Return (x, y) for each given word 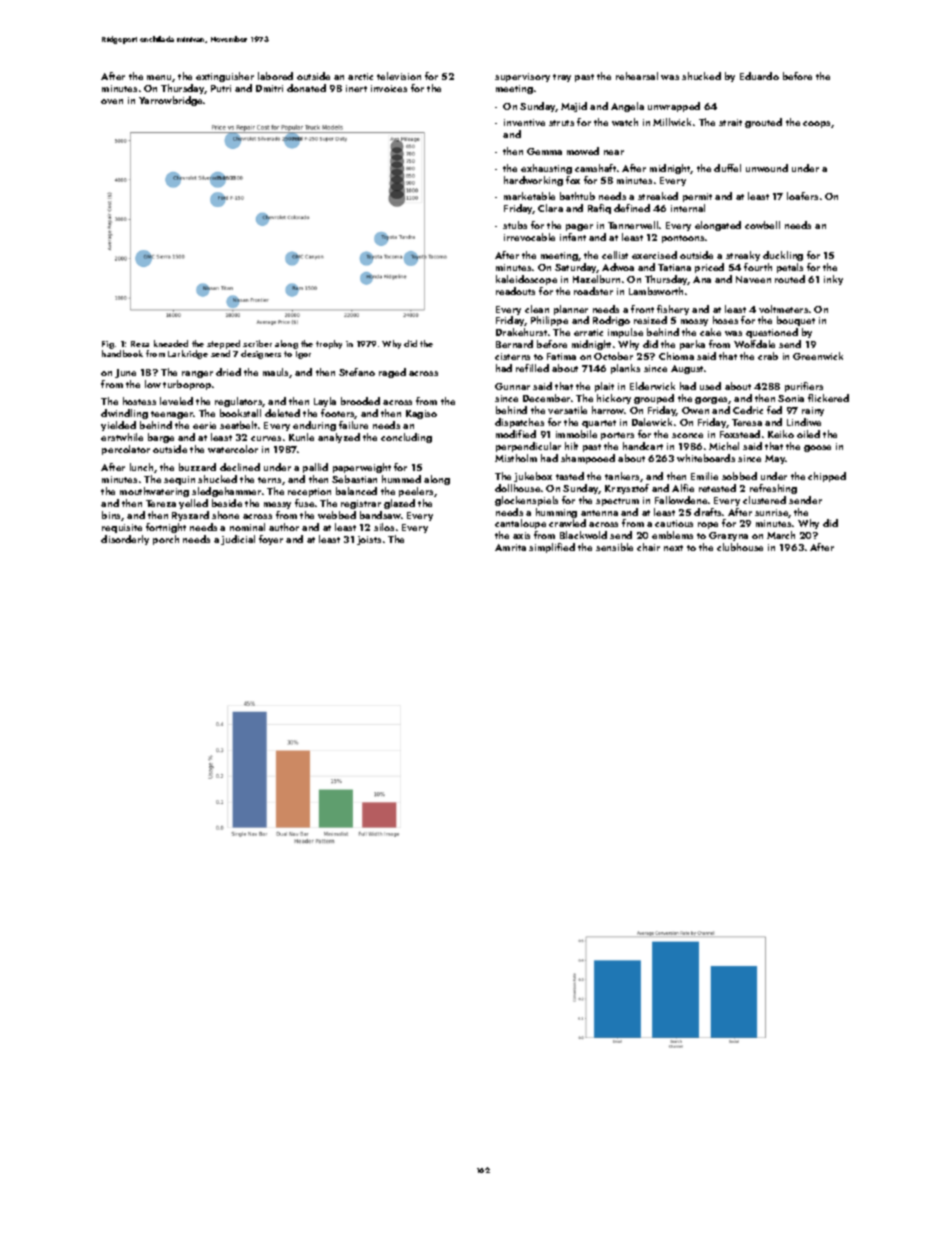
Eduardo (759, 76)
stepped (223, 344)
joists (369, 540)
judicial (238, 540)
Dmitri (269, 88)
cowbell (762, 225)
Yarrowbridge (170, 101)
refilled (532, 368)
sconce (687, 435)
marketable (529, 196)
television (399, 76)
